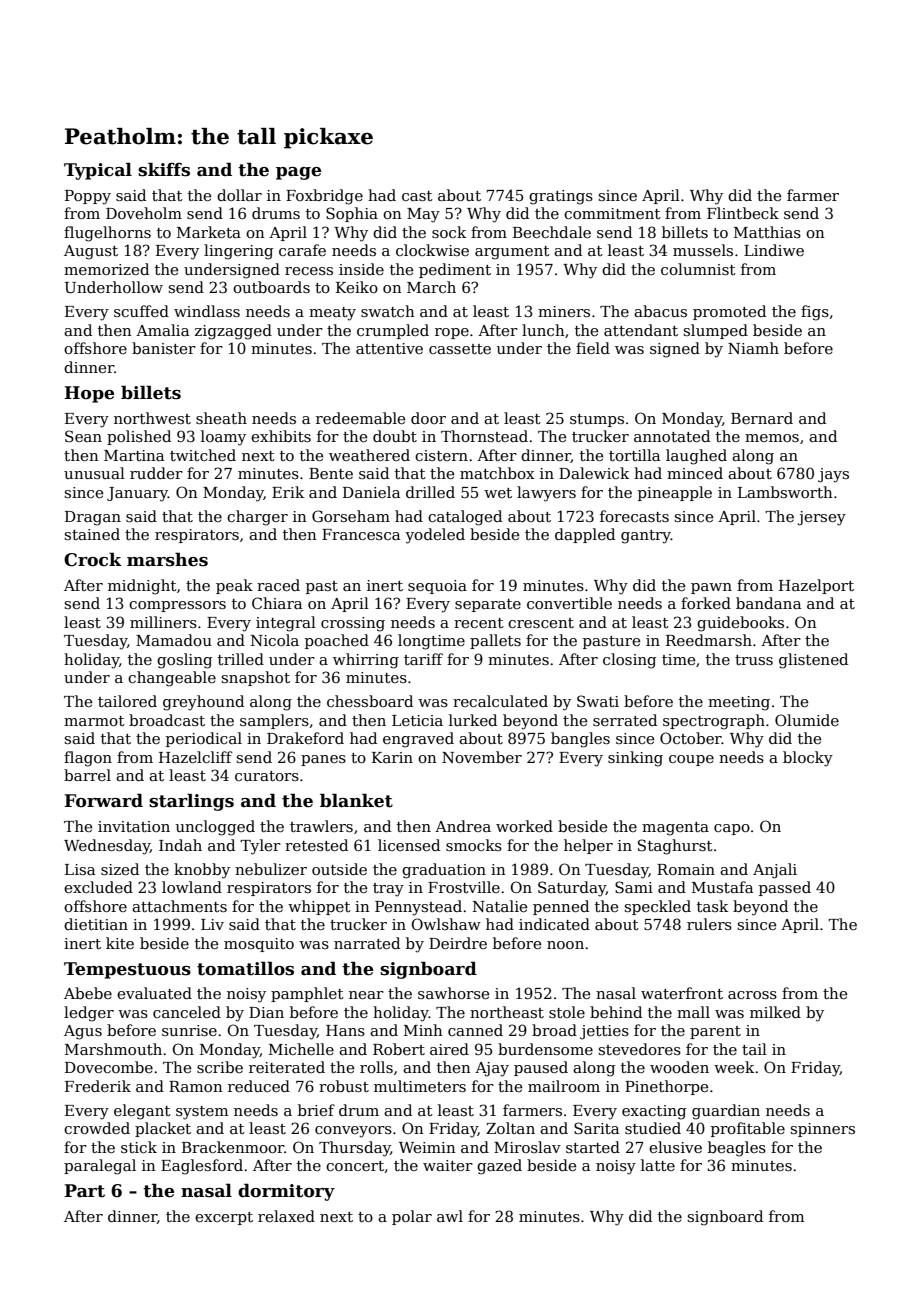 The height and width of the screenshot is (1308, 924). Describe the element at coordinates (423, 215) in the screenshot. I see `May` at that location.
